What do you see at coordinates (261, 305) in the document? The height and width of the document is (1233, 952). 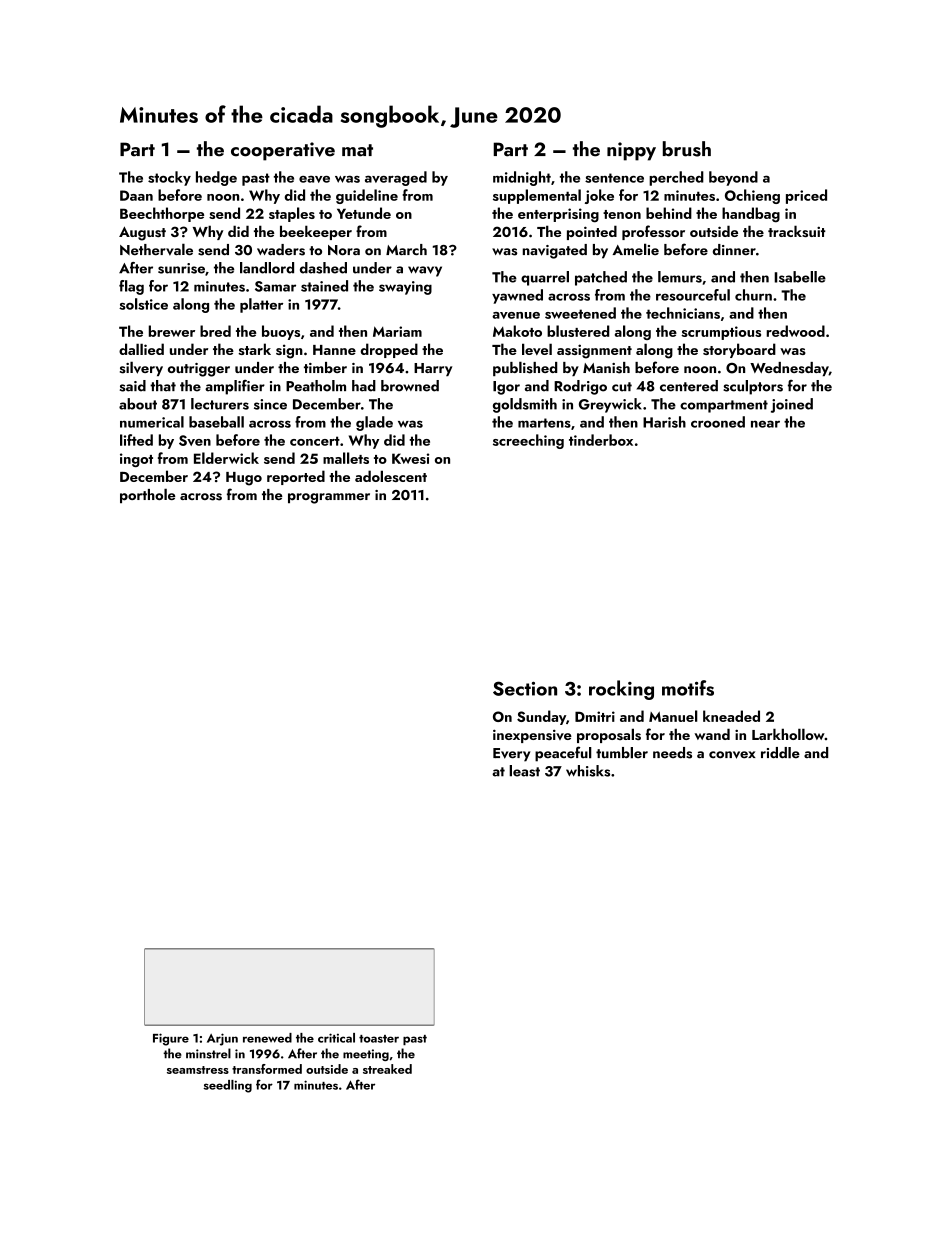 I see `platter` at bounding box center [261, 305].
